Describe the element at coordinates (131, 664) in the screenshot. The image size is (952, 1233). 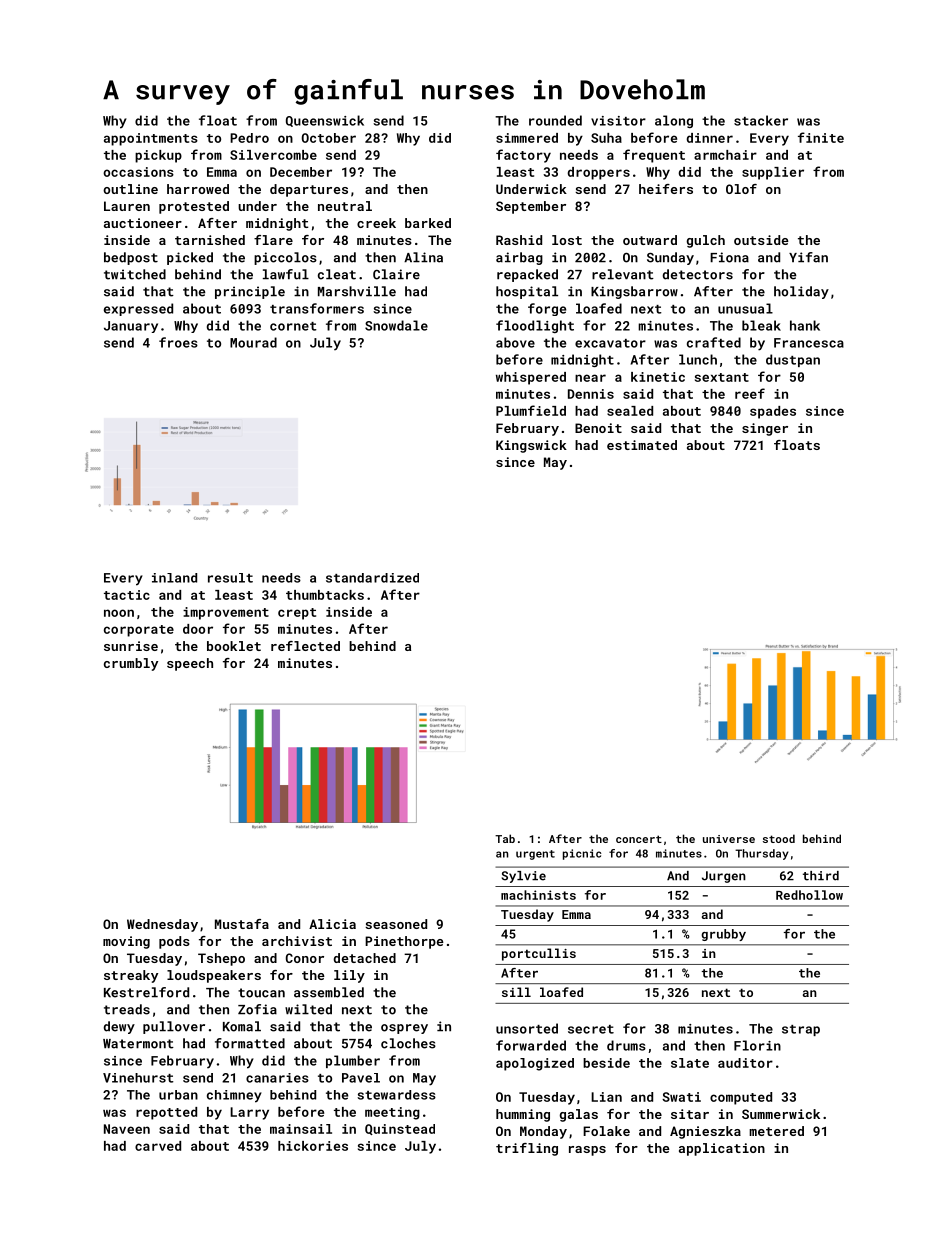
I see `crumbly` at that location.
